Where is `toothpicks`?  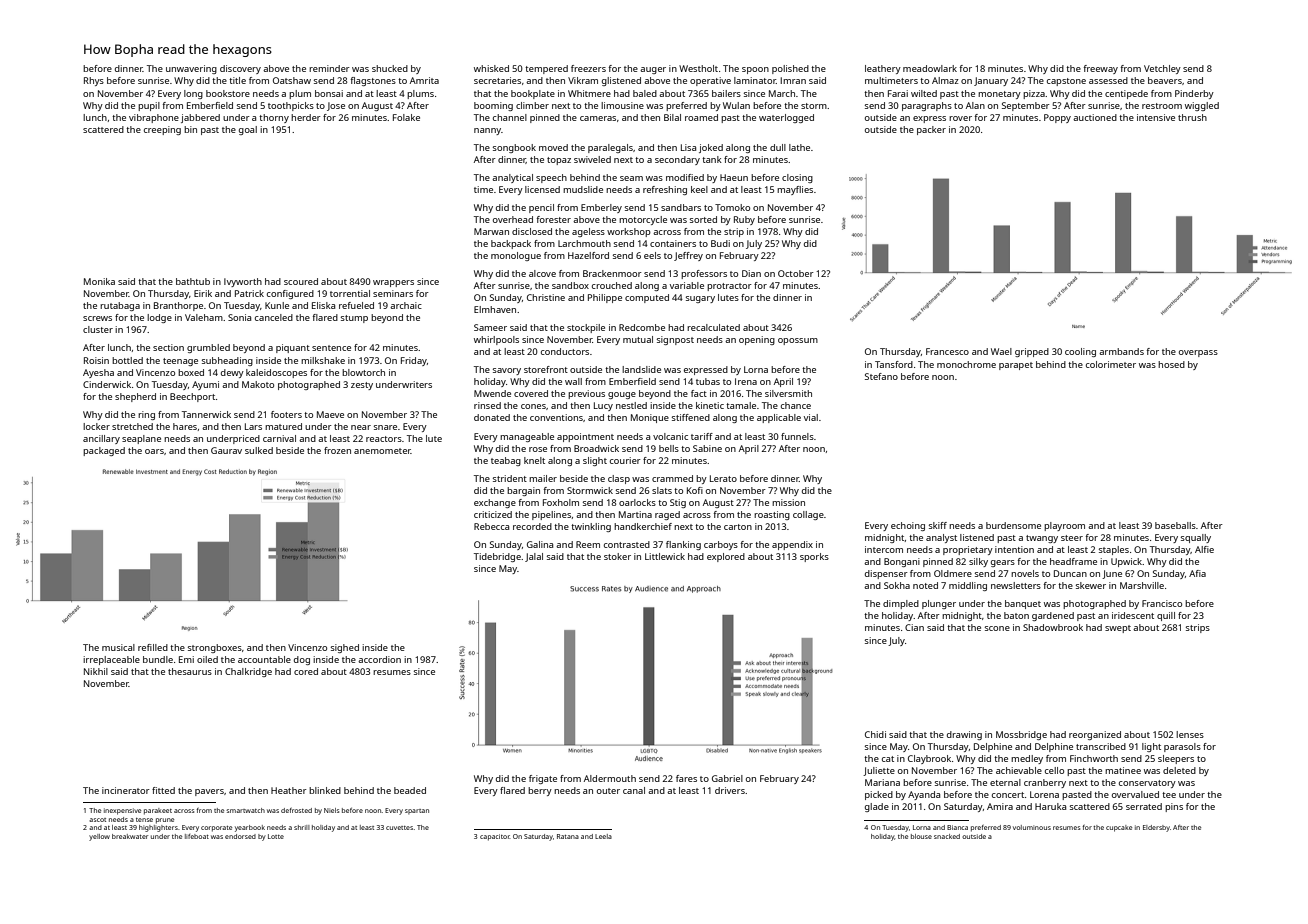 toothpicks is located at coordinates (291, 106).
